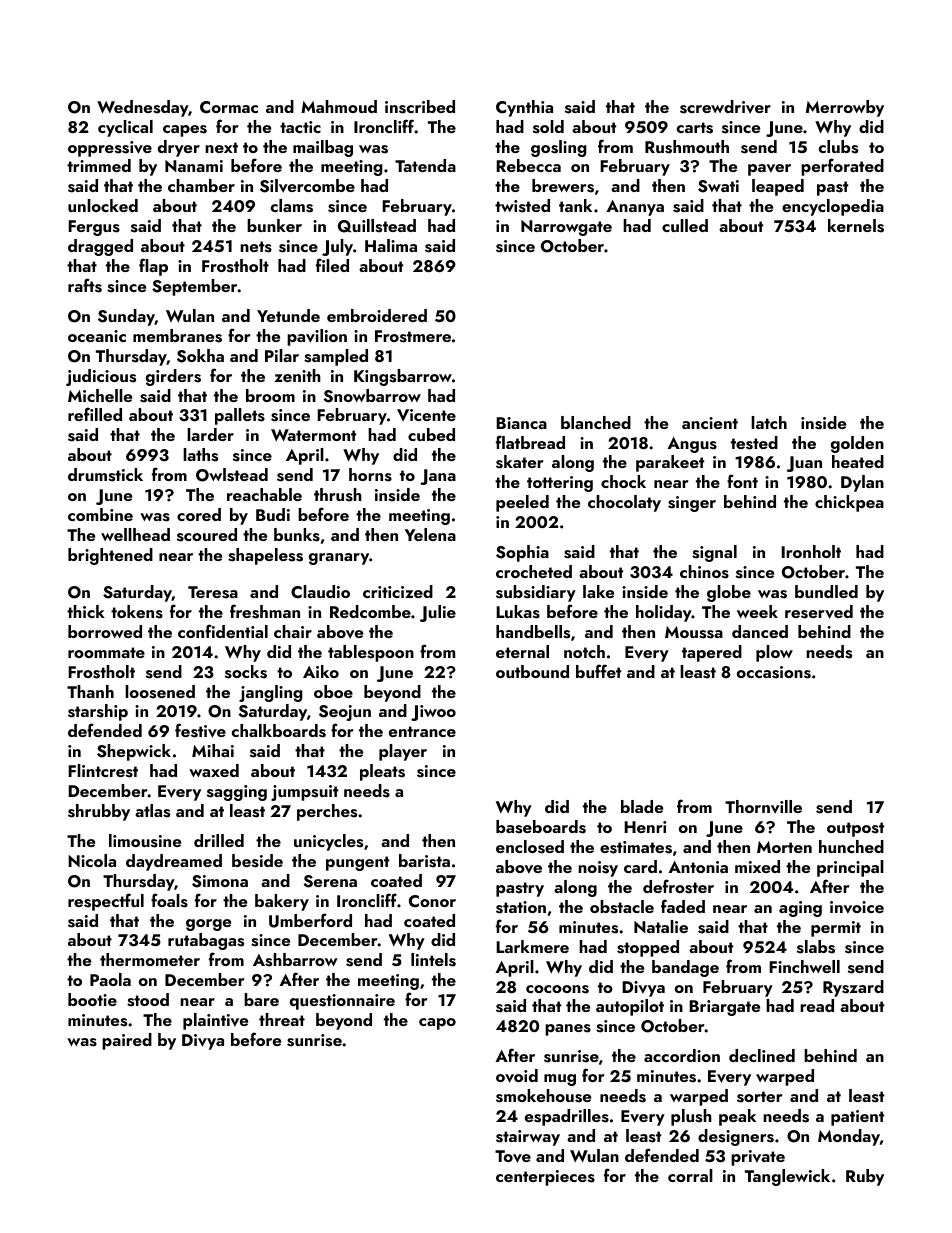 The image size is (952, 1233). What do you see at coordinates (524, 108) in the screenshot?
I see `Cynthia` at bounding box center [524, 108].
